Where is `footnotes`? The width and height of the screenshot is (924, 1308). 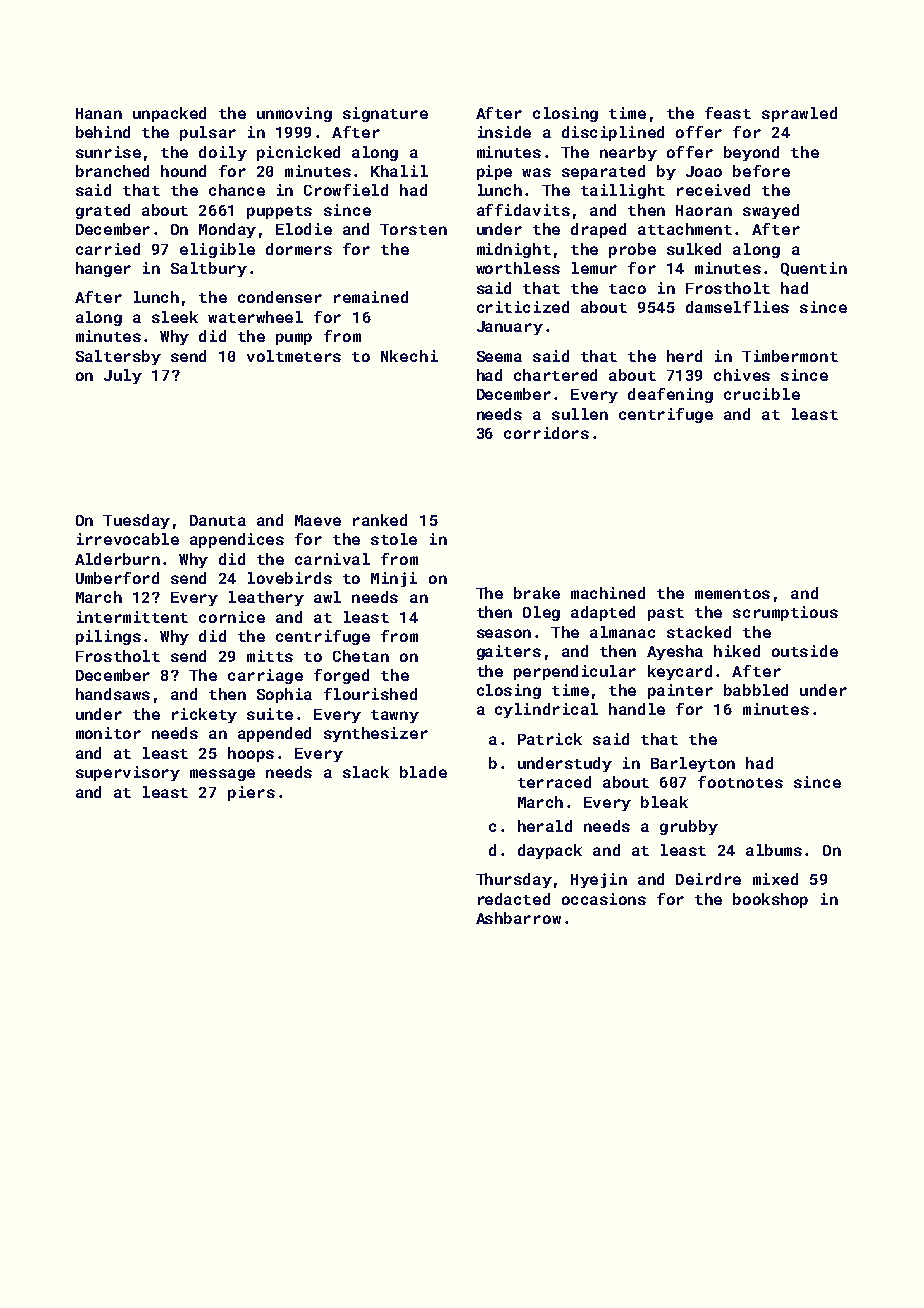 footnotes is located at coordinates (740, 782).
